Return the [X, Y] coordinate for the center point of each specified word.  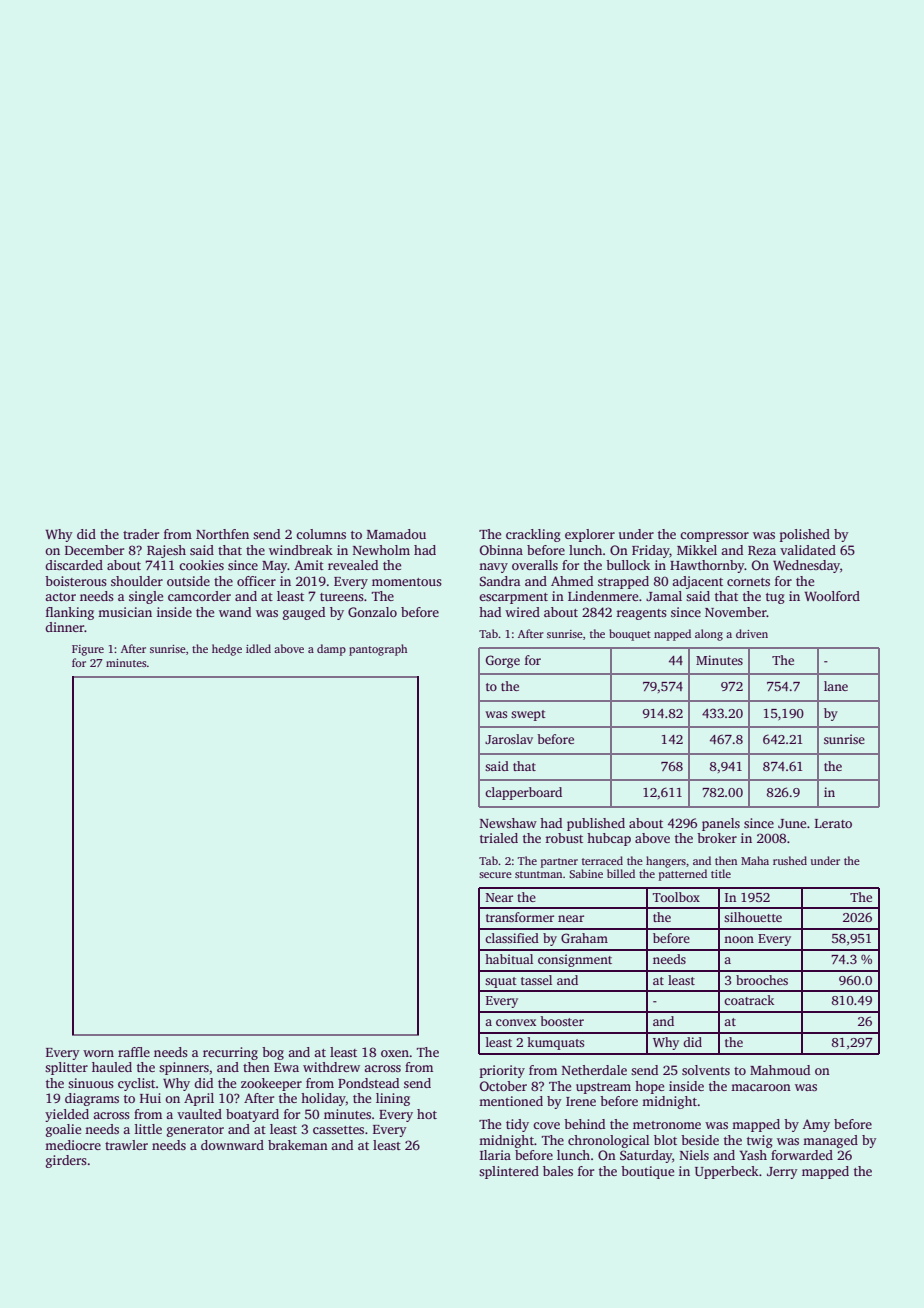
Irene [581, 1101]
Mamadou [396, 534]
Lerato [833, 823]
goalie [63, 1130]
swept [528, 715]
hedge [227, 650]
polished [805, 535]
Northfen [222, 534]
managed [830, 1141]
